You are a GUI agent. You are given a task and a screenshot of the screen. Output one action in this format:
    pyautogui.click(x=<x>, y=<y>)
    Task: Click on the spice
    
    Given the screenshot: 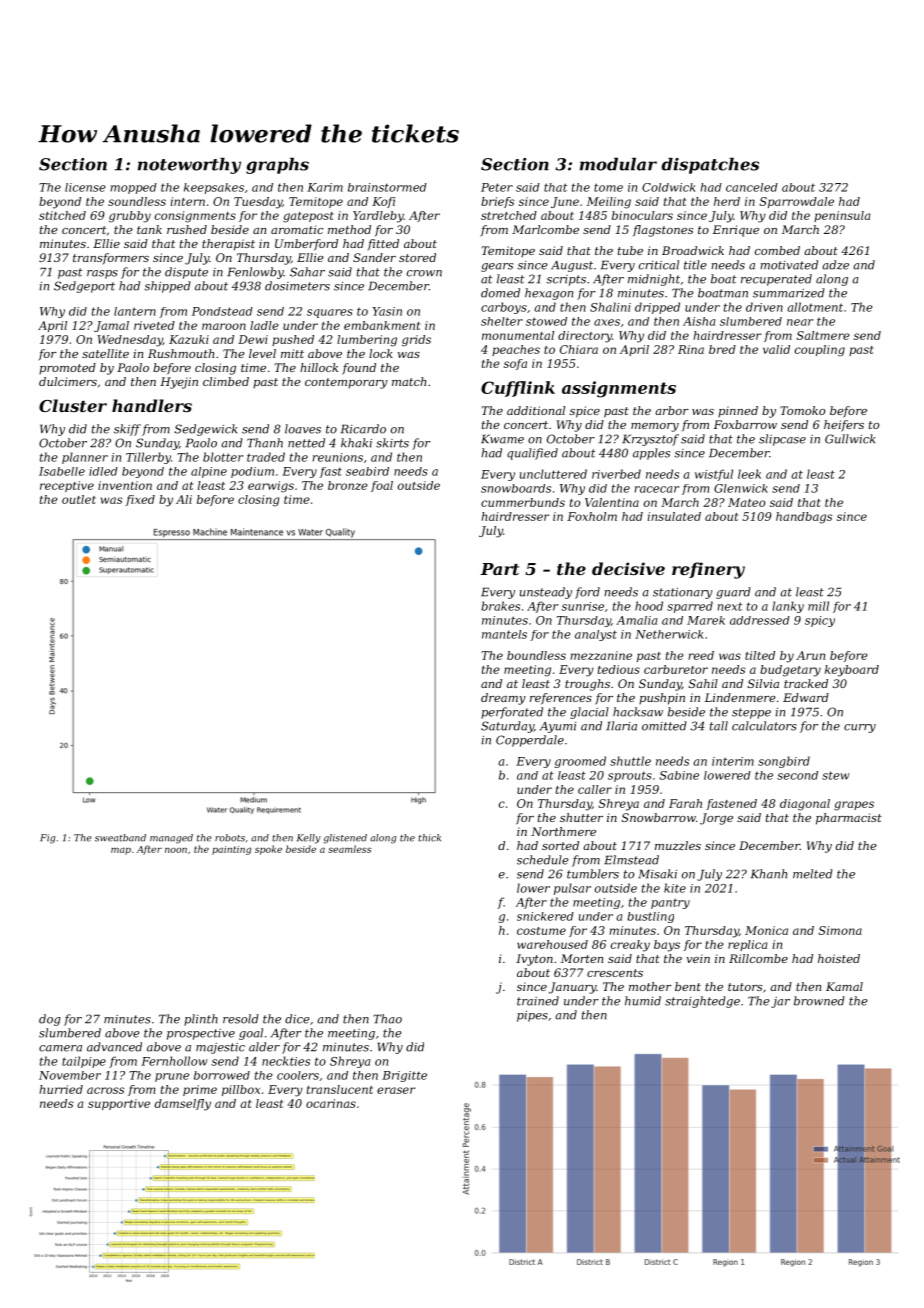 What is the action you would take?
    pyautogui.click(x=585, y=412)
